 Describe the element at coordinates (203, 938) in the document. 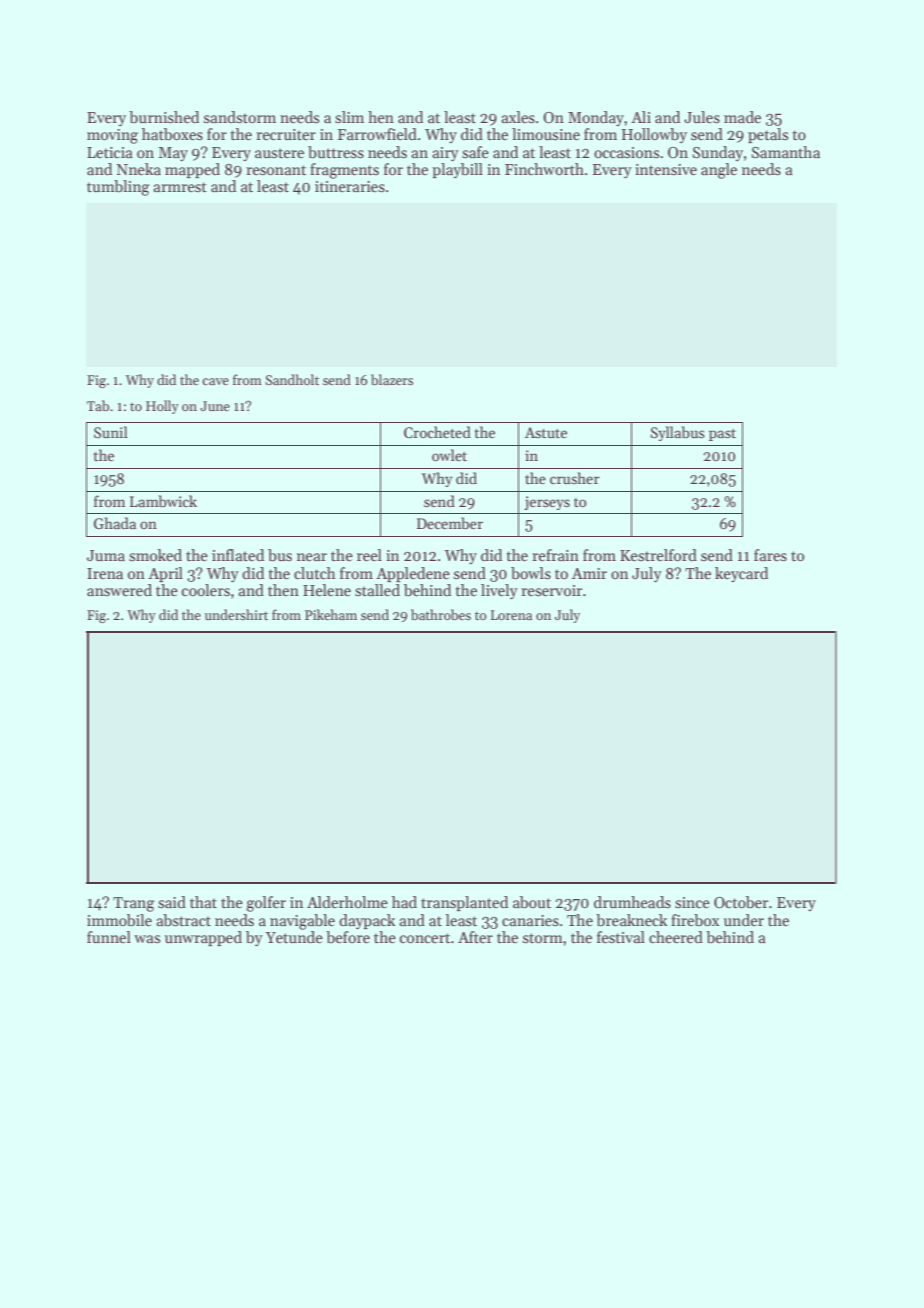

I see `unwrapped` at that location.
